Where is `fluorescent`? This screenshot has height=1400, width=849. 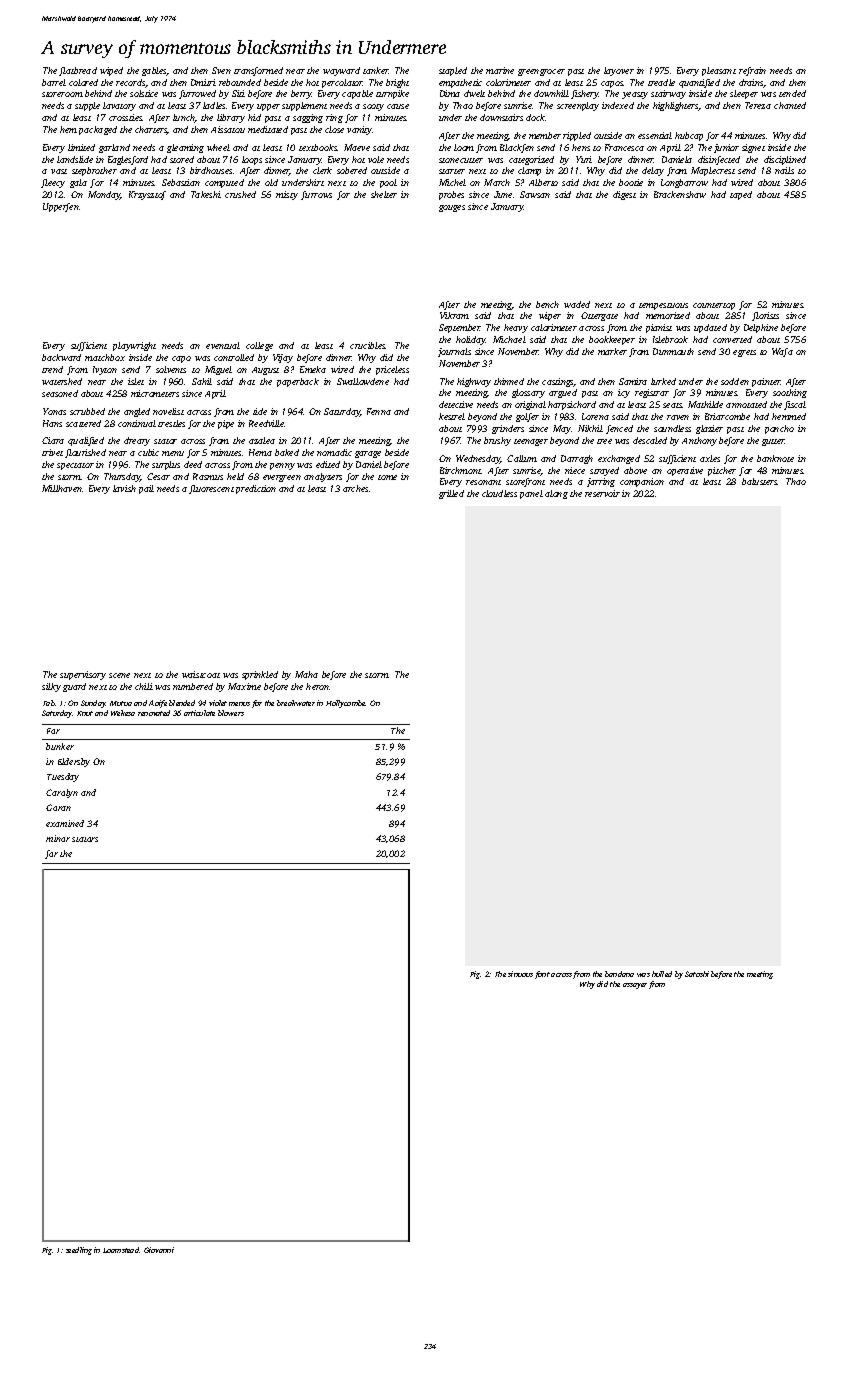 fluorescent is located at coordinates (211, 489).
